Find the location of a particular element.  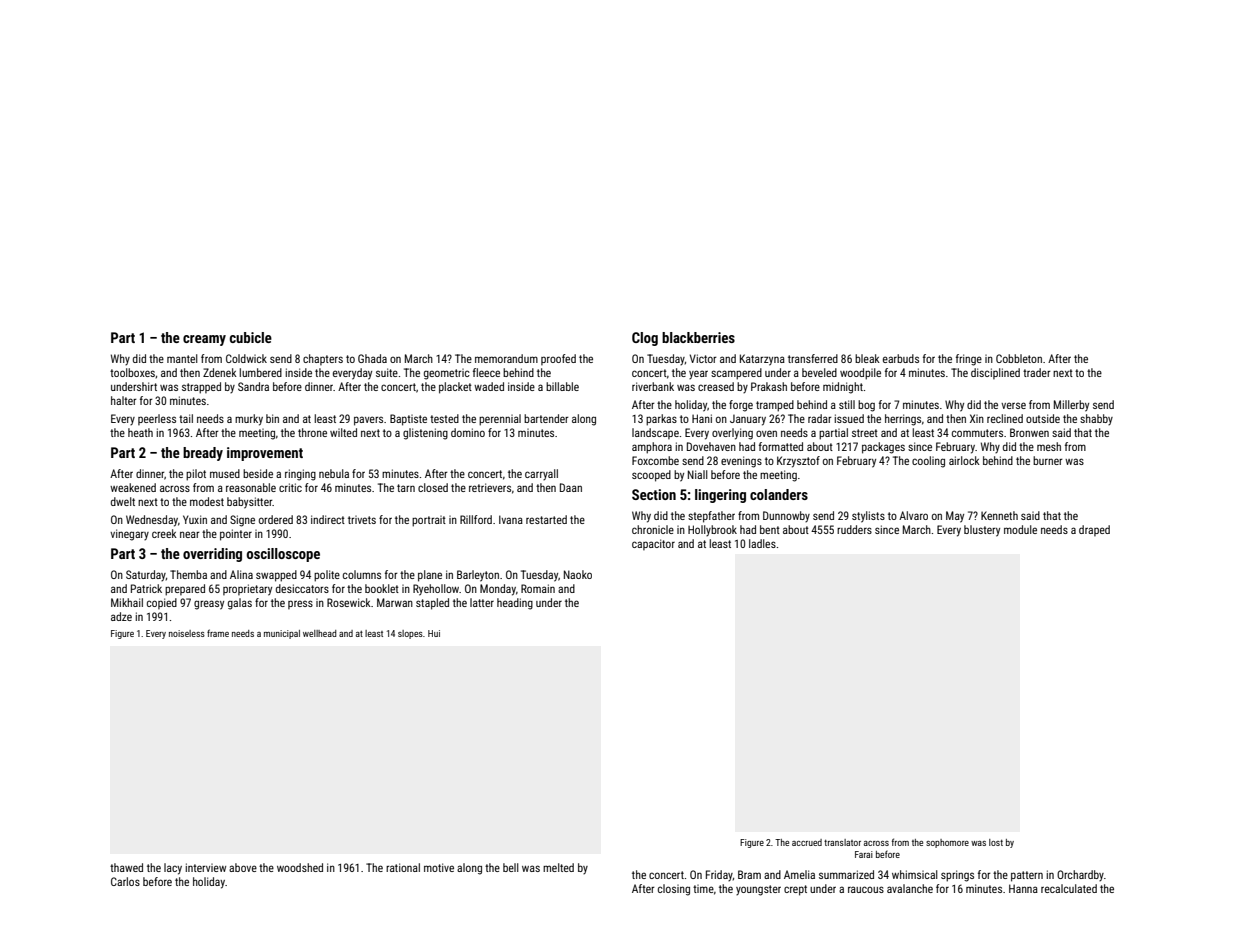

Hui is located at coordinates (434, 633).
